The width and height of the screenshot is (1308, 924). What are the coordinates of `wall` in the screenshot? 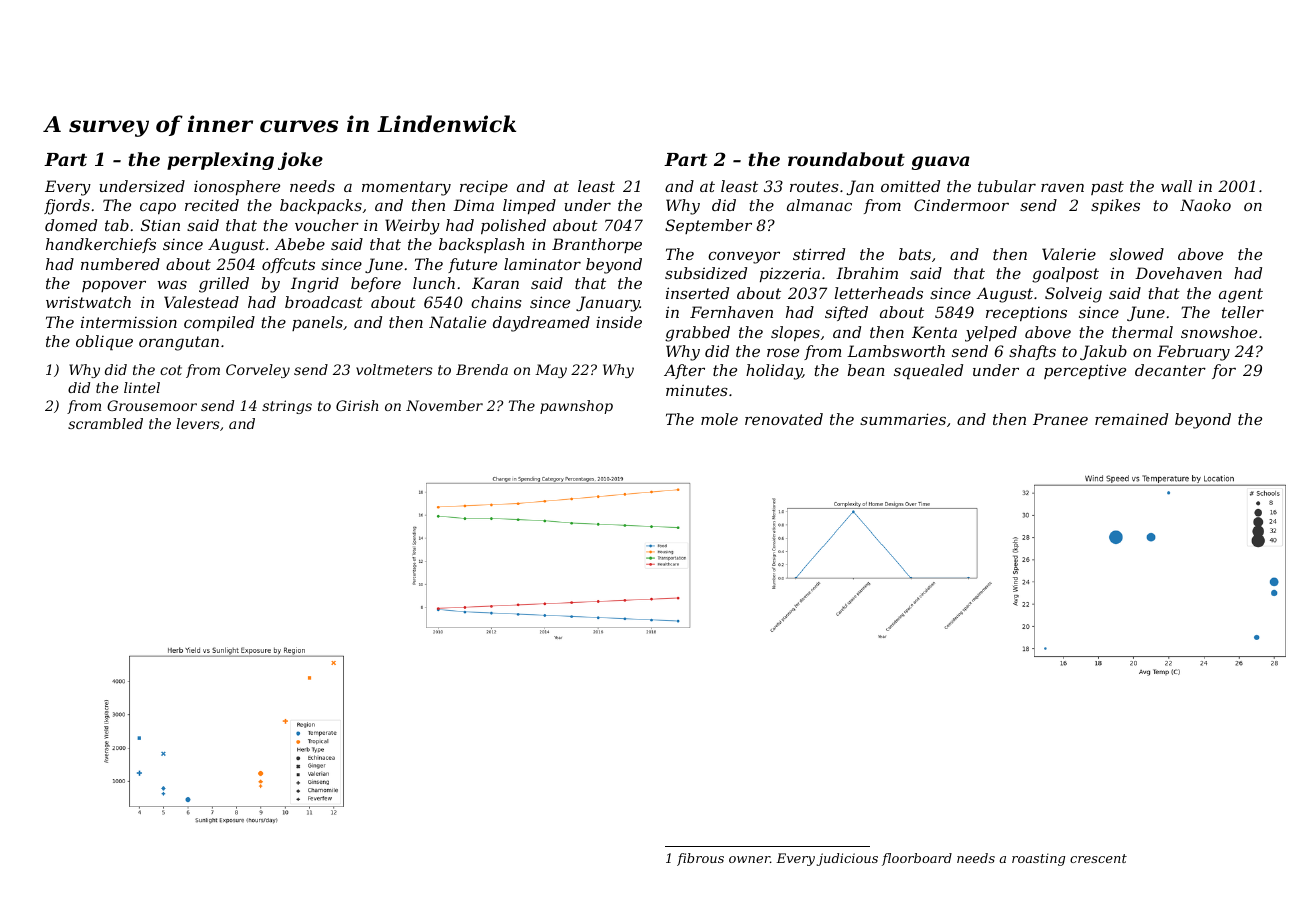 It's located at (1176, 186).
